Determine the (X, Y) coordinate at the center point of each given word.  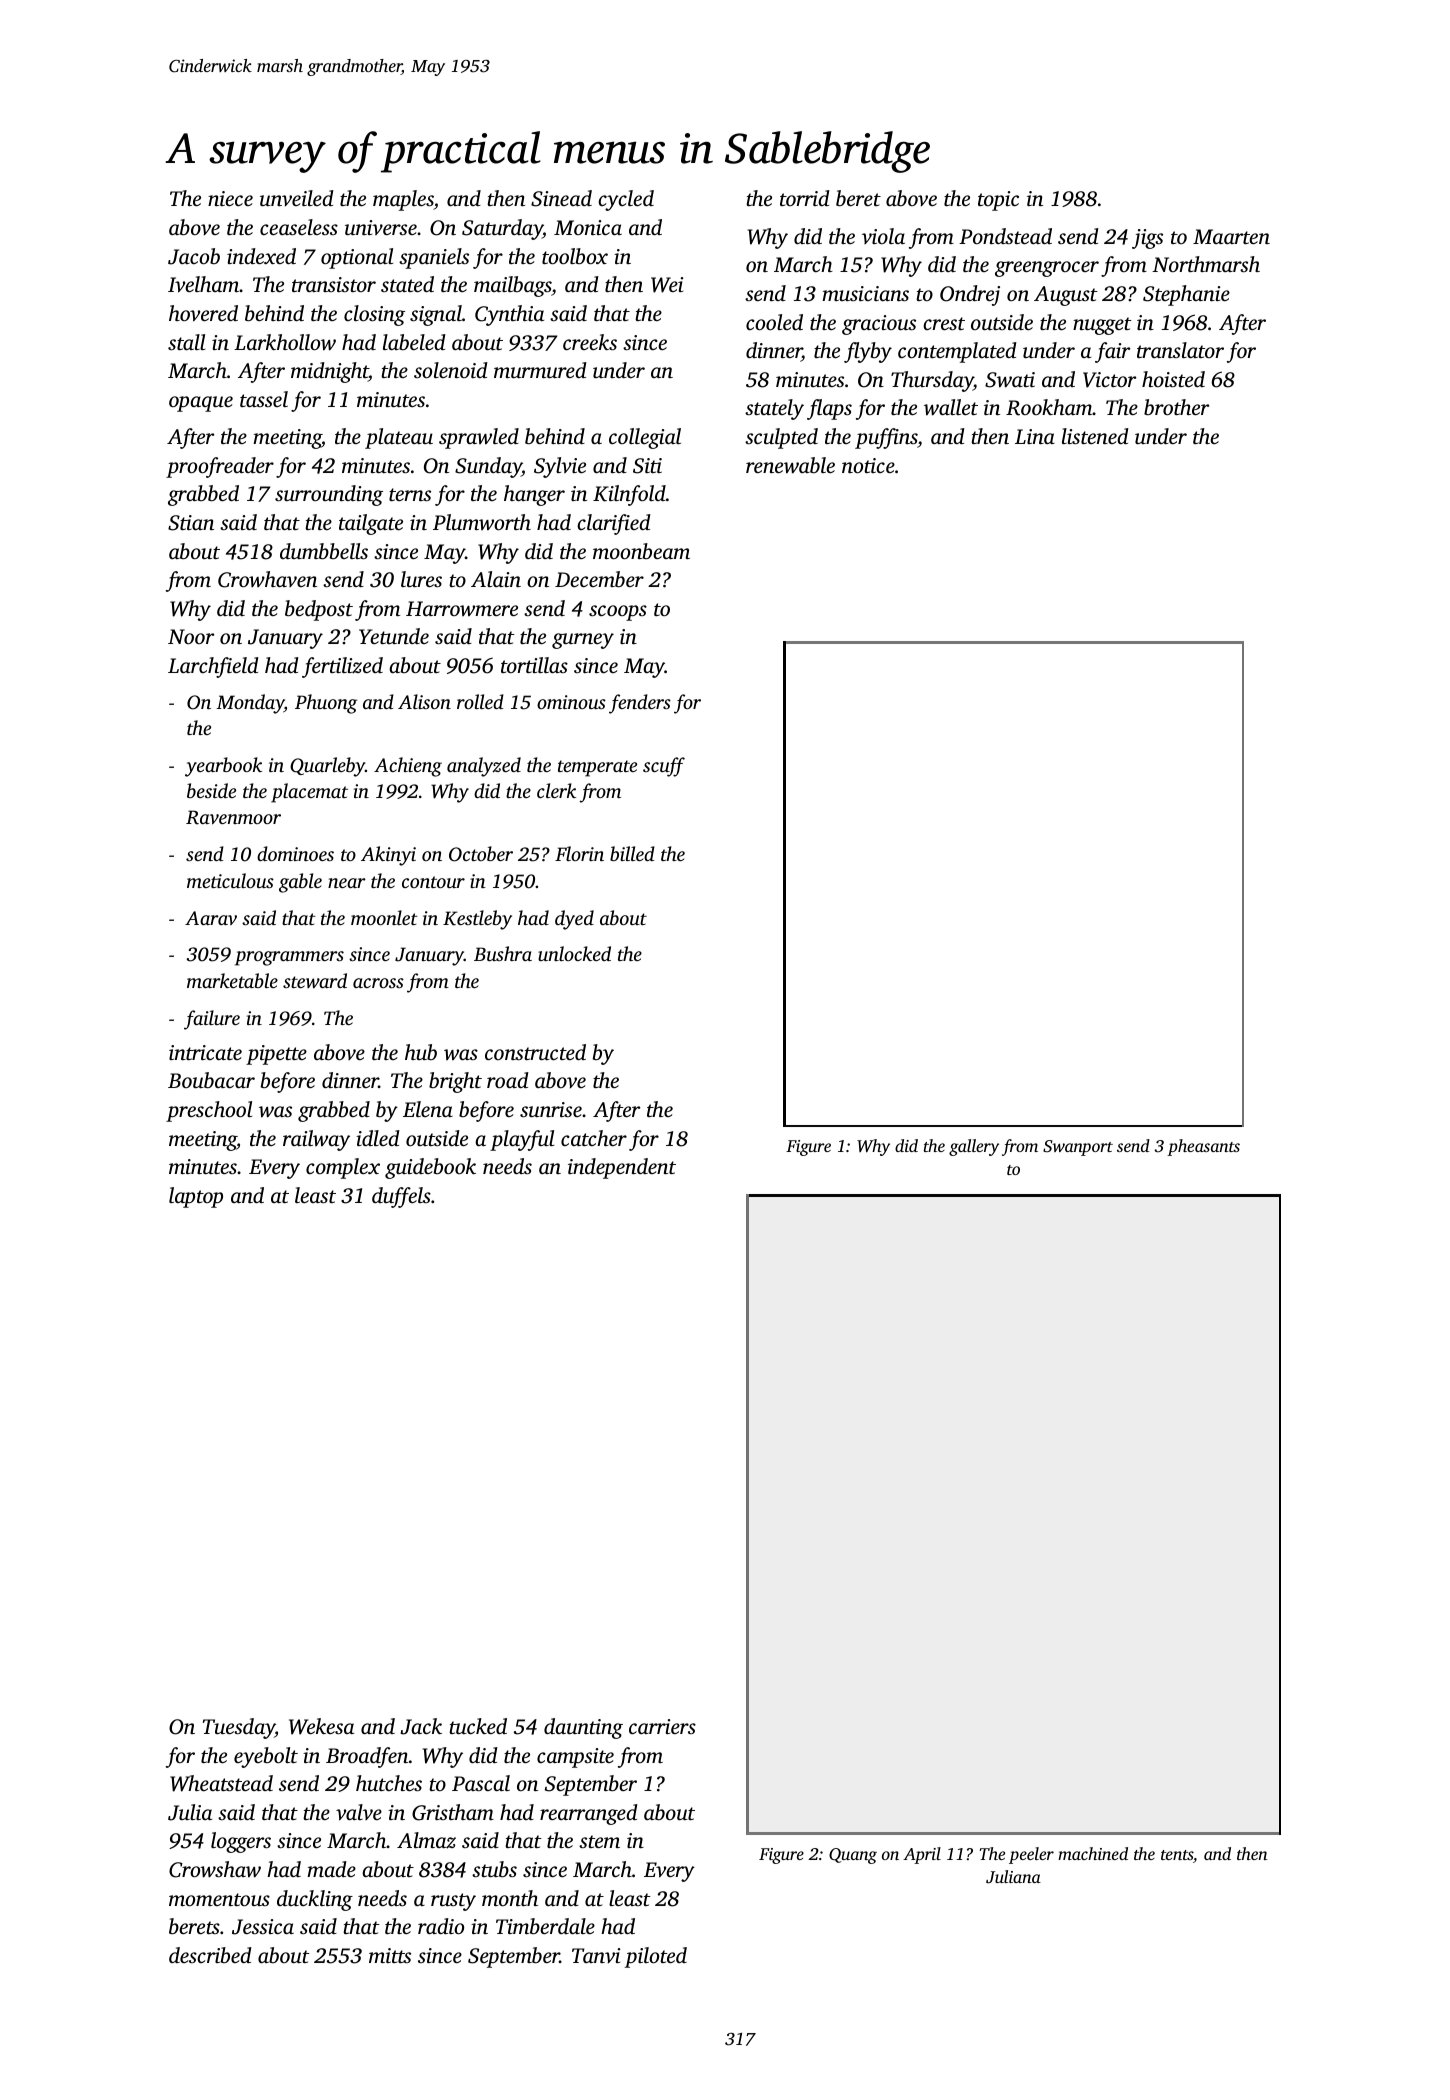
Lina (1035, 436)
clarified (614, 524)
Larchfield (213, 667)
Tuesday (239, 1728)
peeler (1031, 1855)
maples (403, 200)
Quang (853, 1856)
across (378, 983)
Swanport (1078, 1148)
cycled (626, 200)
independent (622, 1168)
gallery (974, 1147)
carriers (662, 1726)
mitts (390, 1955)
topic (998, 201)
